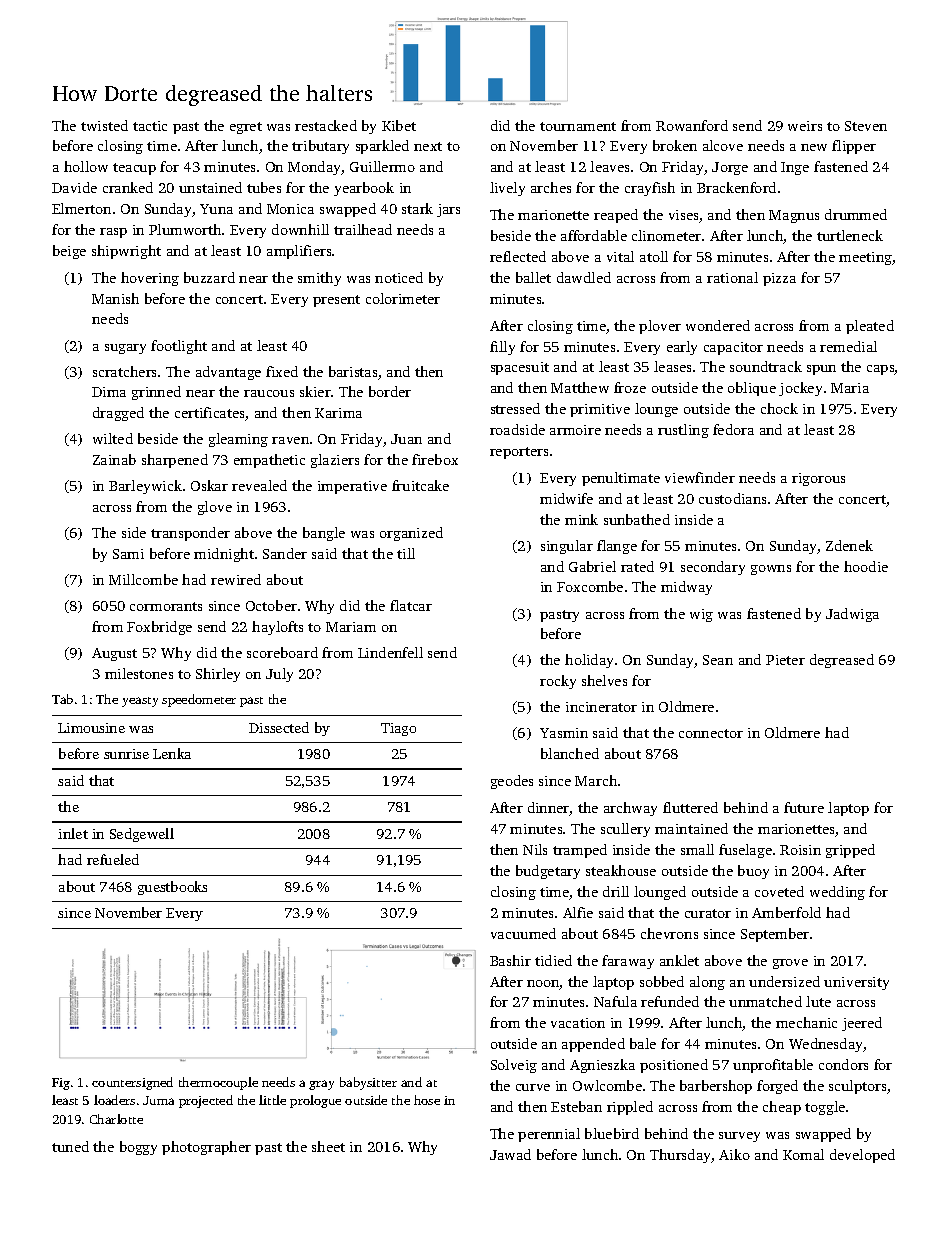  What do you see at coordinates (800, 850) in the screenshot?
I see `Roisin` at bounding box center [800, 850].
